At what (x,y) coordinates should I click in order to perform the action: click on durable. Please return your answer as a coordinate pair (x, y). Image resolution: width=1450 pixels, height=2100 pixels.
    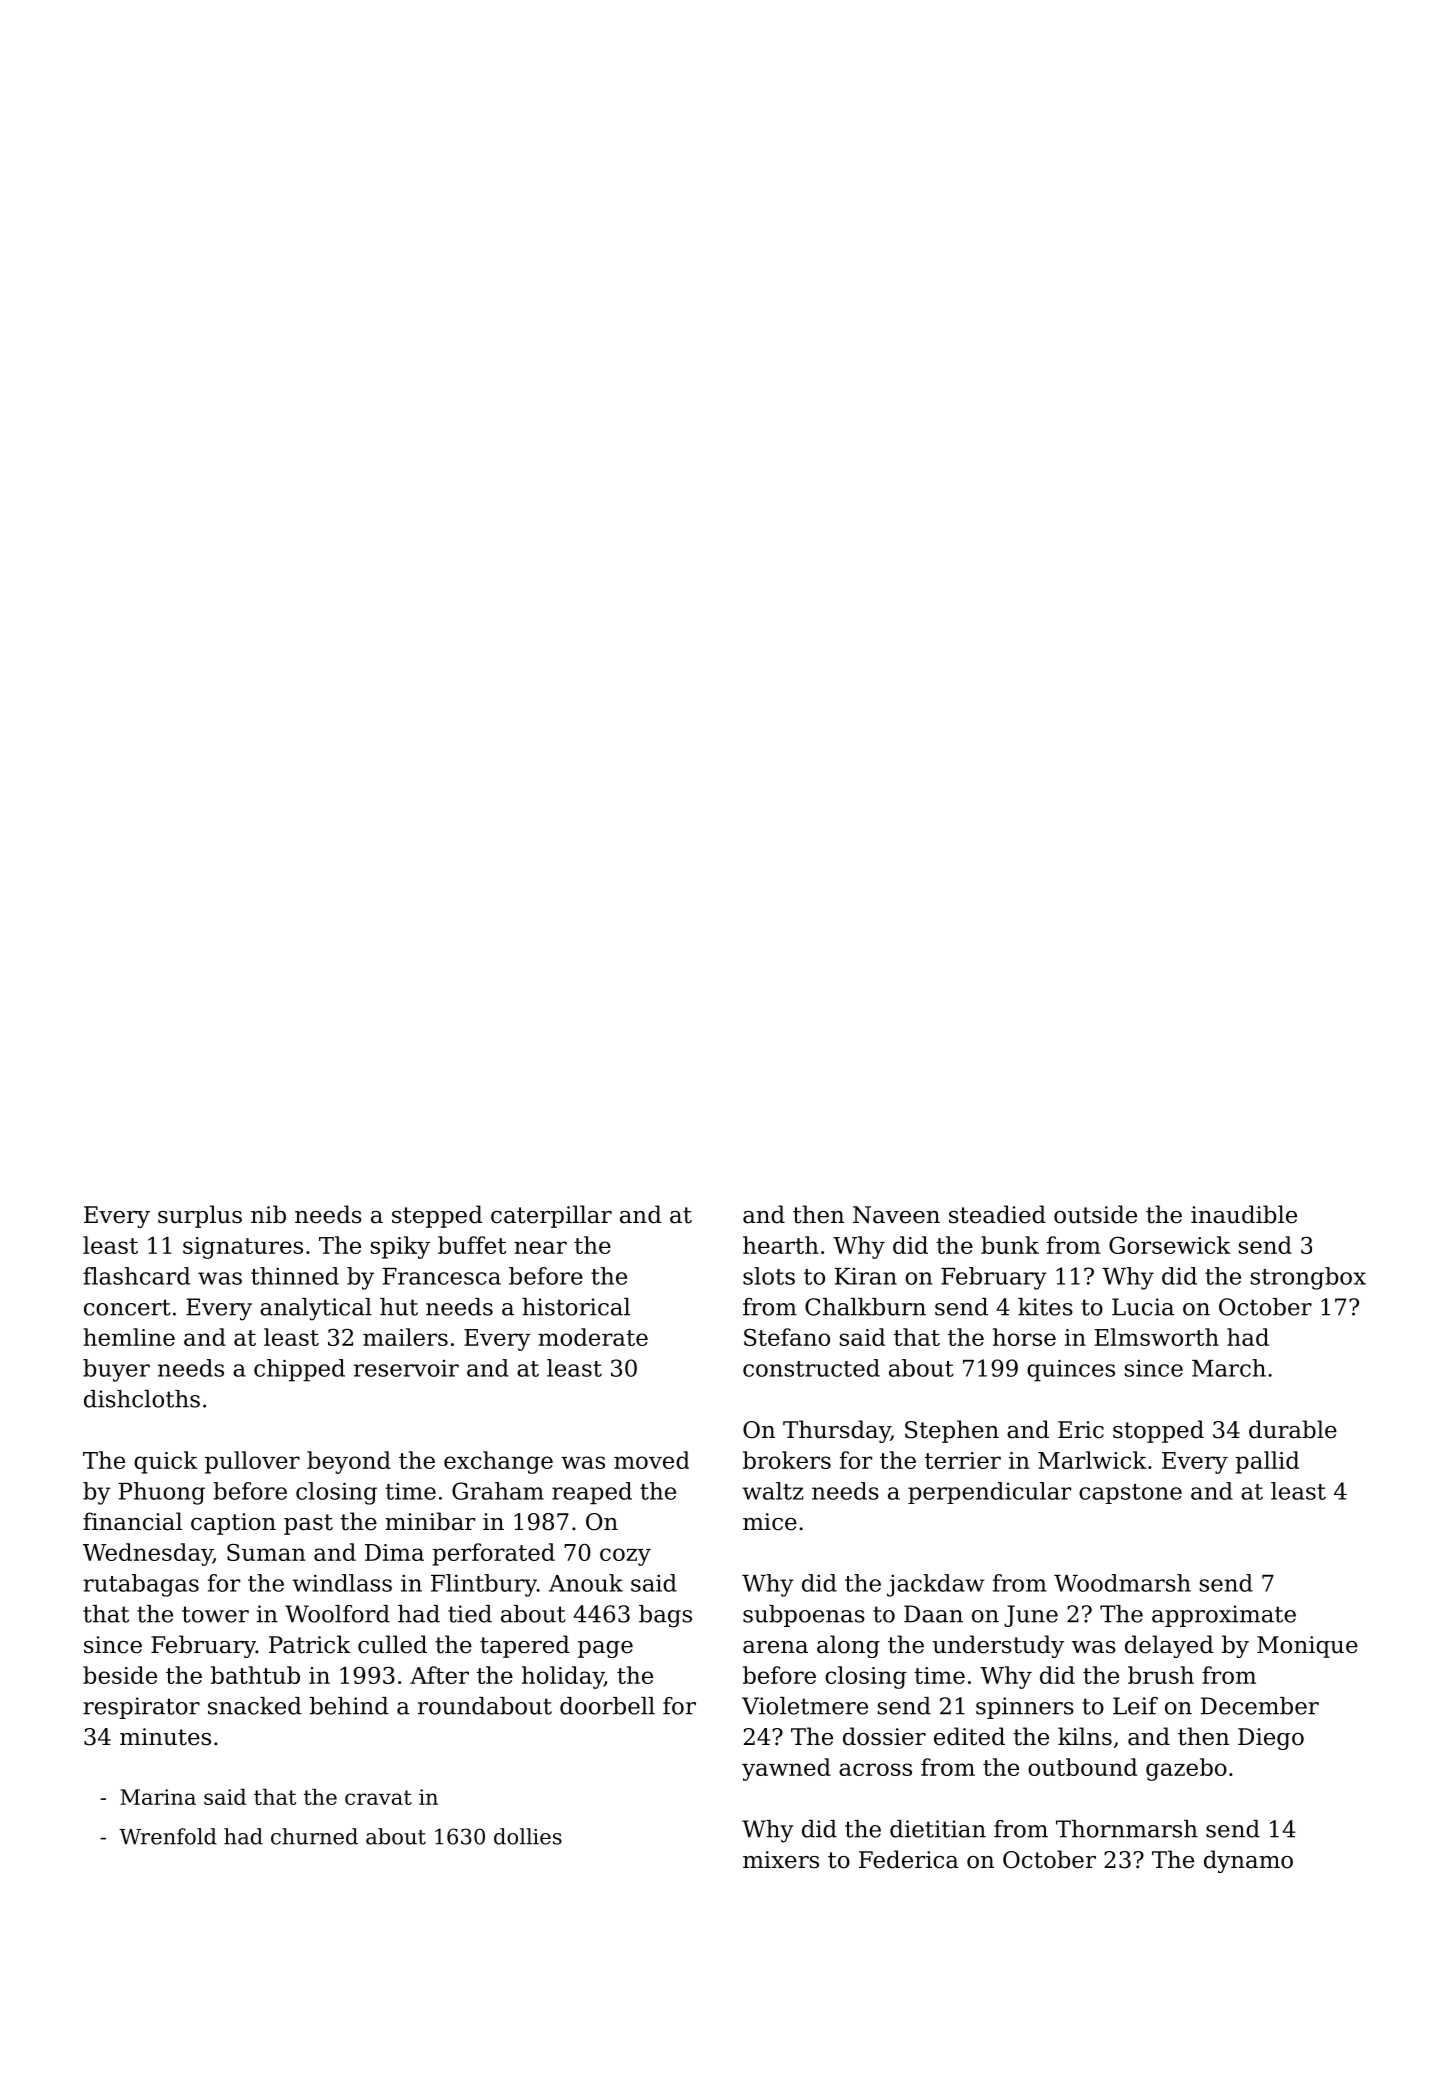
    Looking at the image, I should click on (1293, 1429).
